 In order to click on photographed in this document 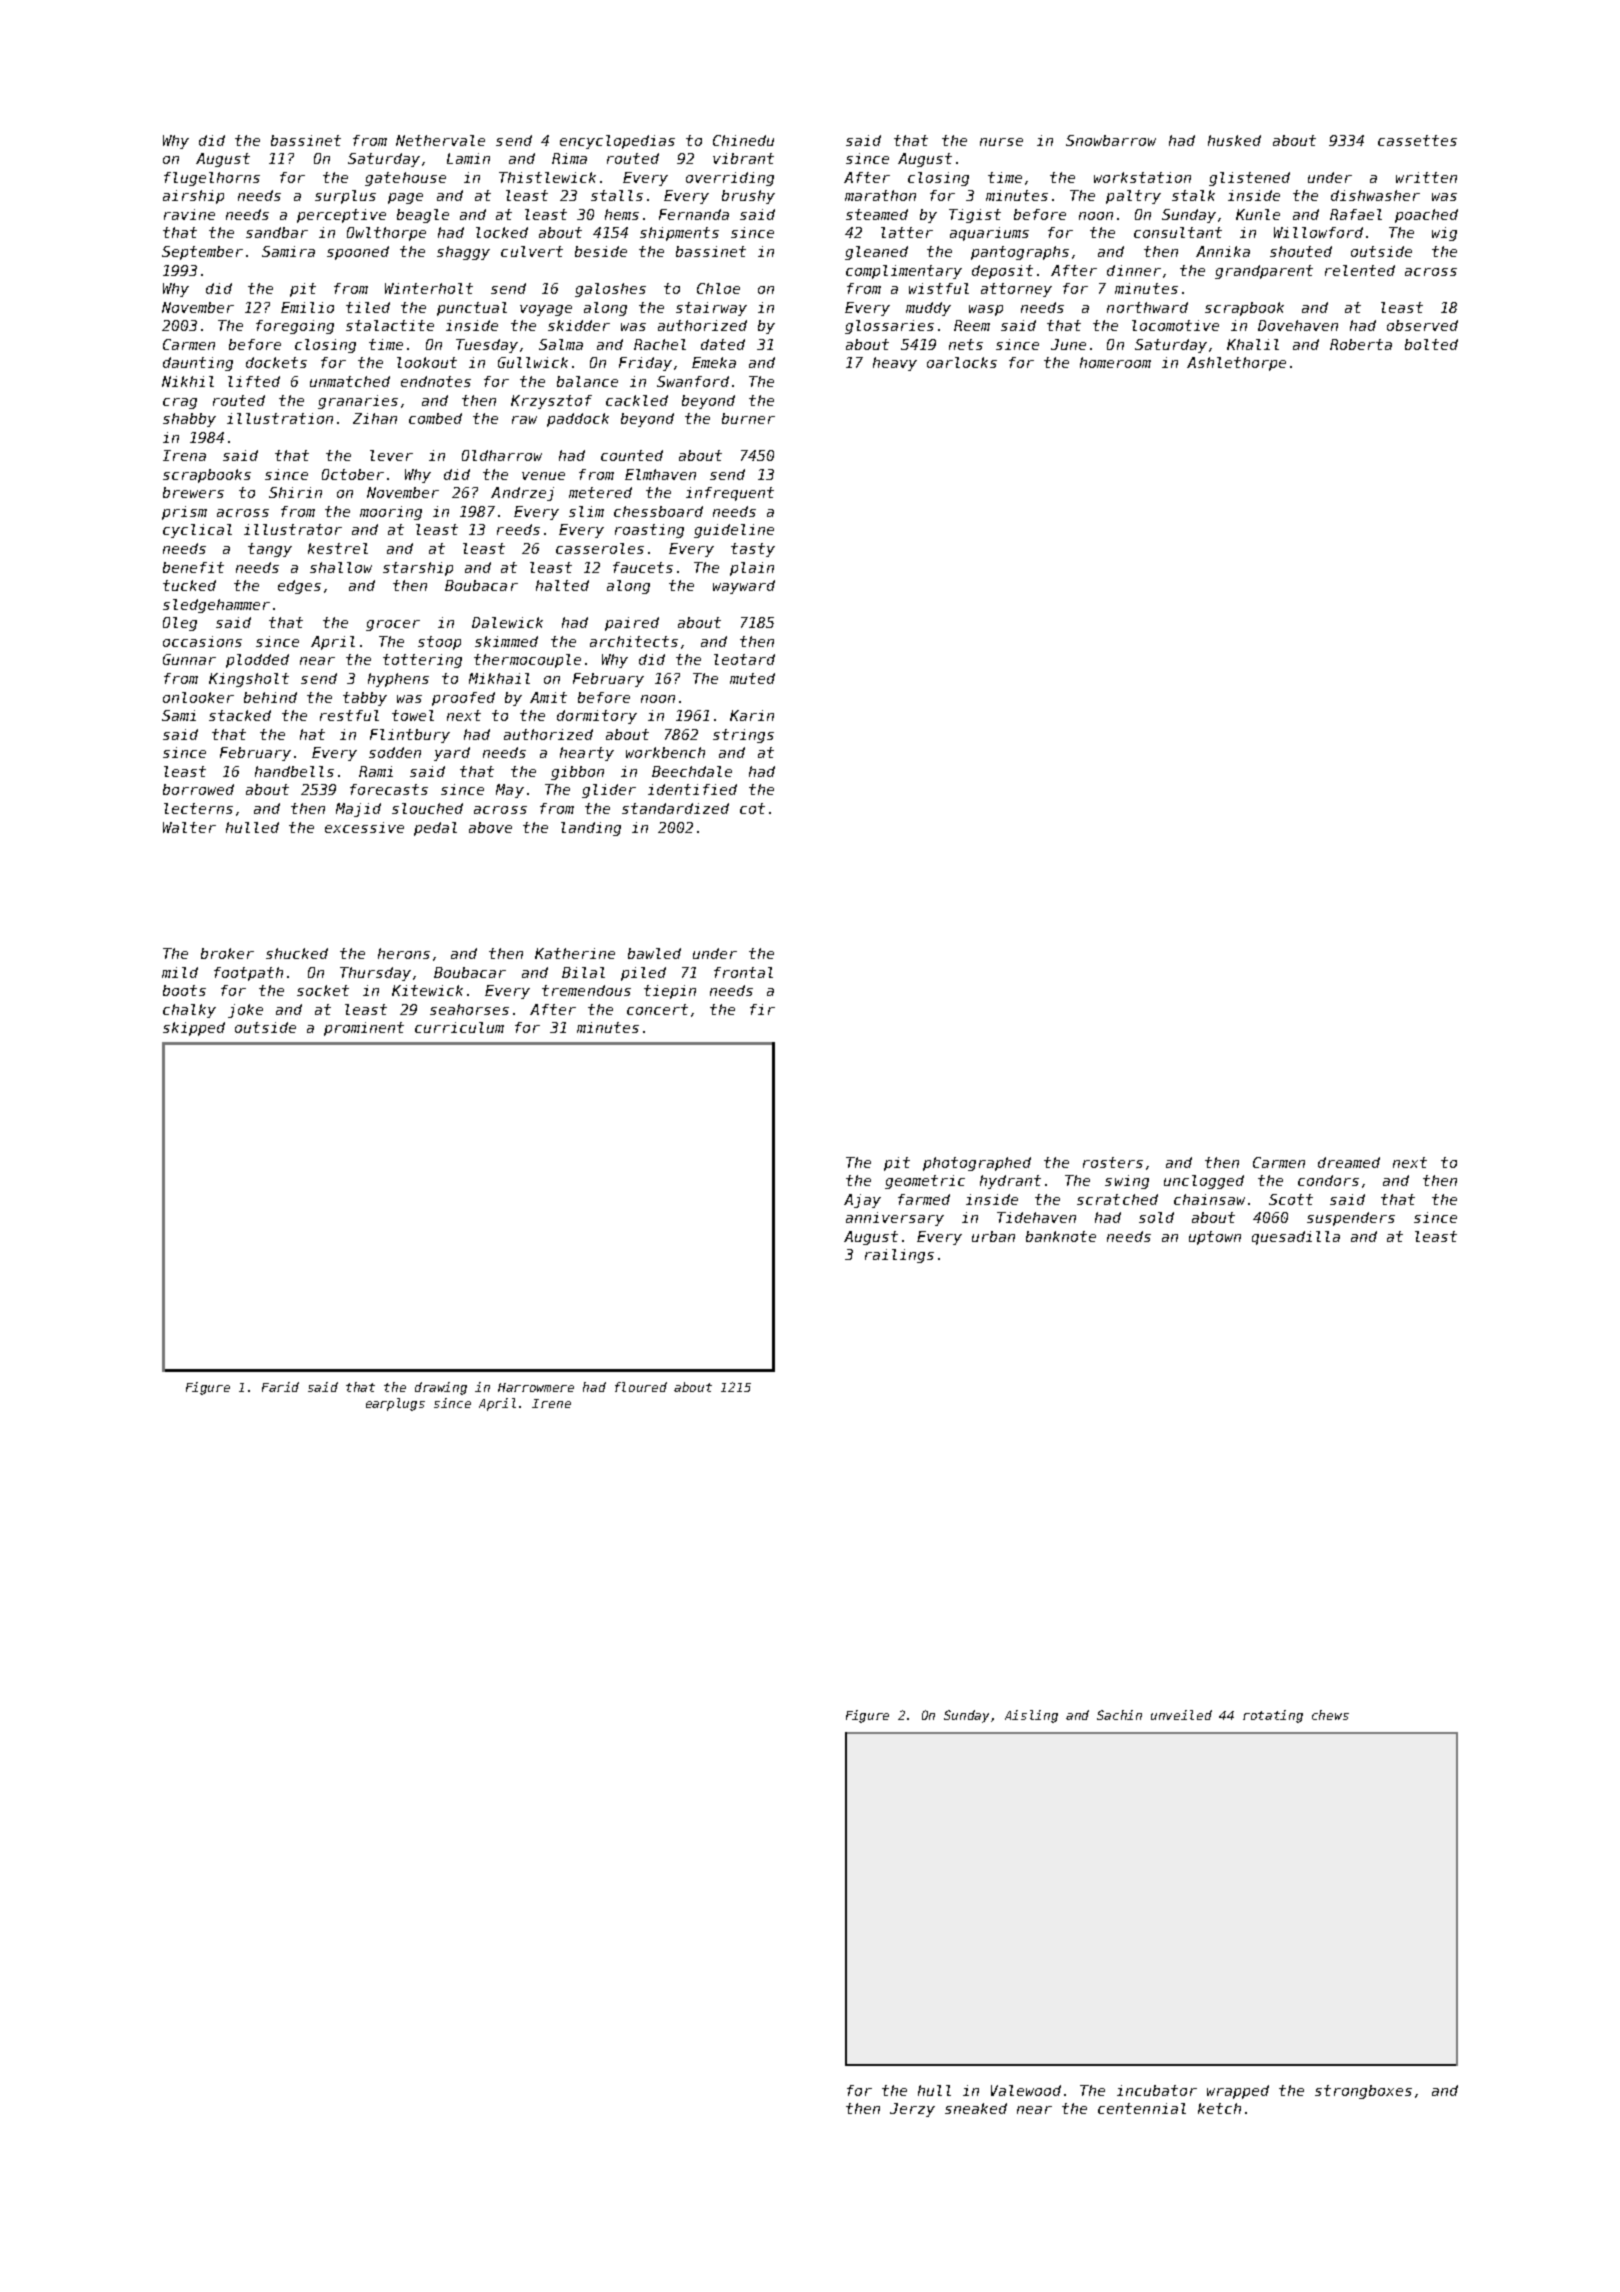, I will do `click(977, 1164)`.
